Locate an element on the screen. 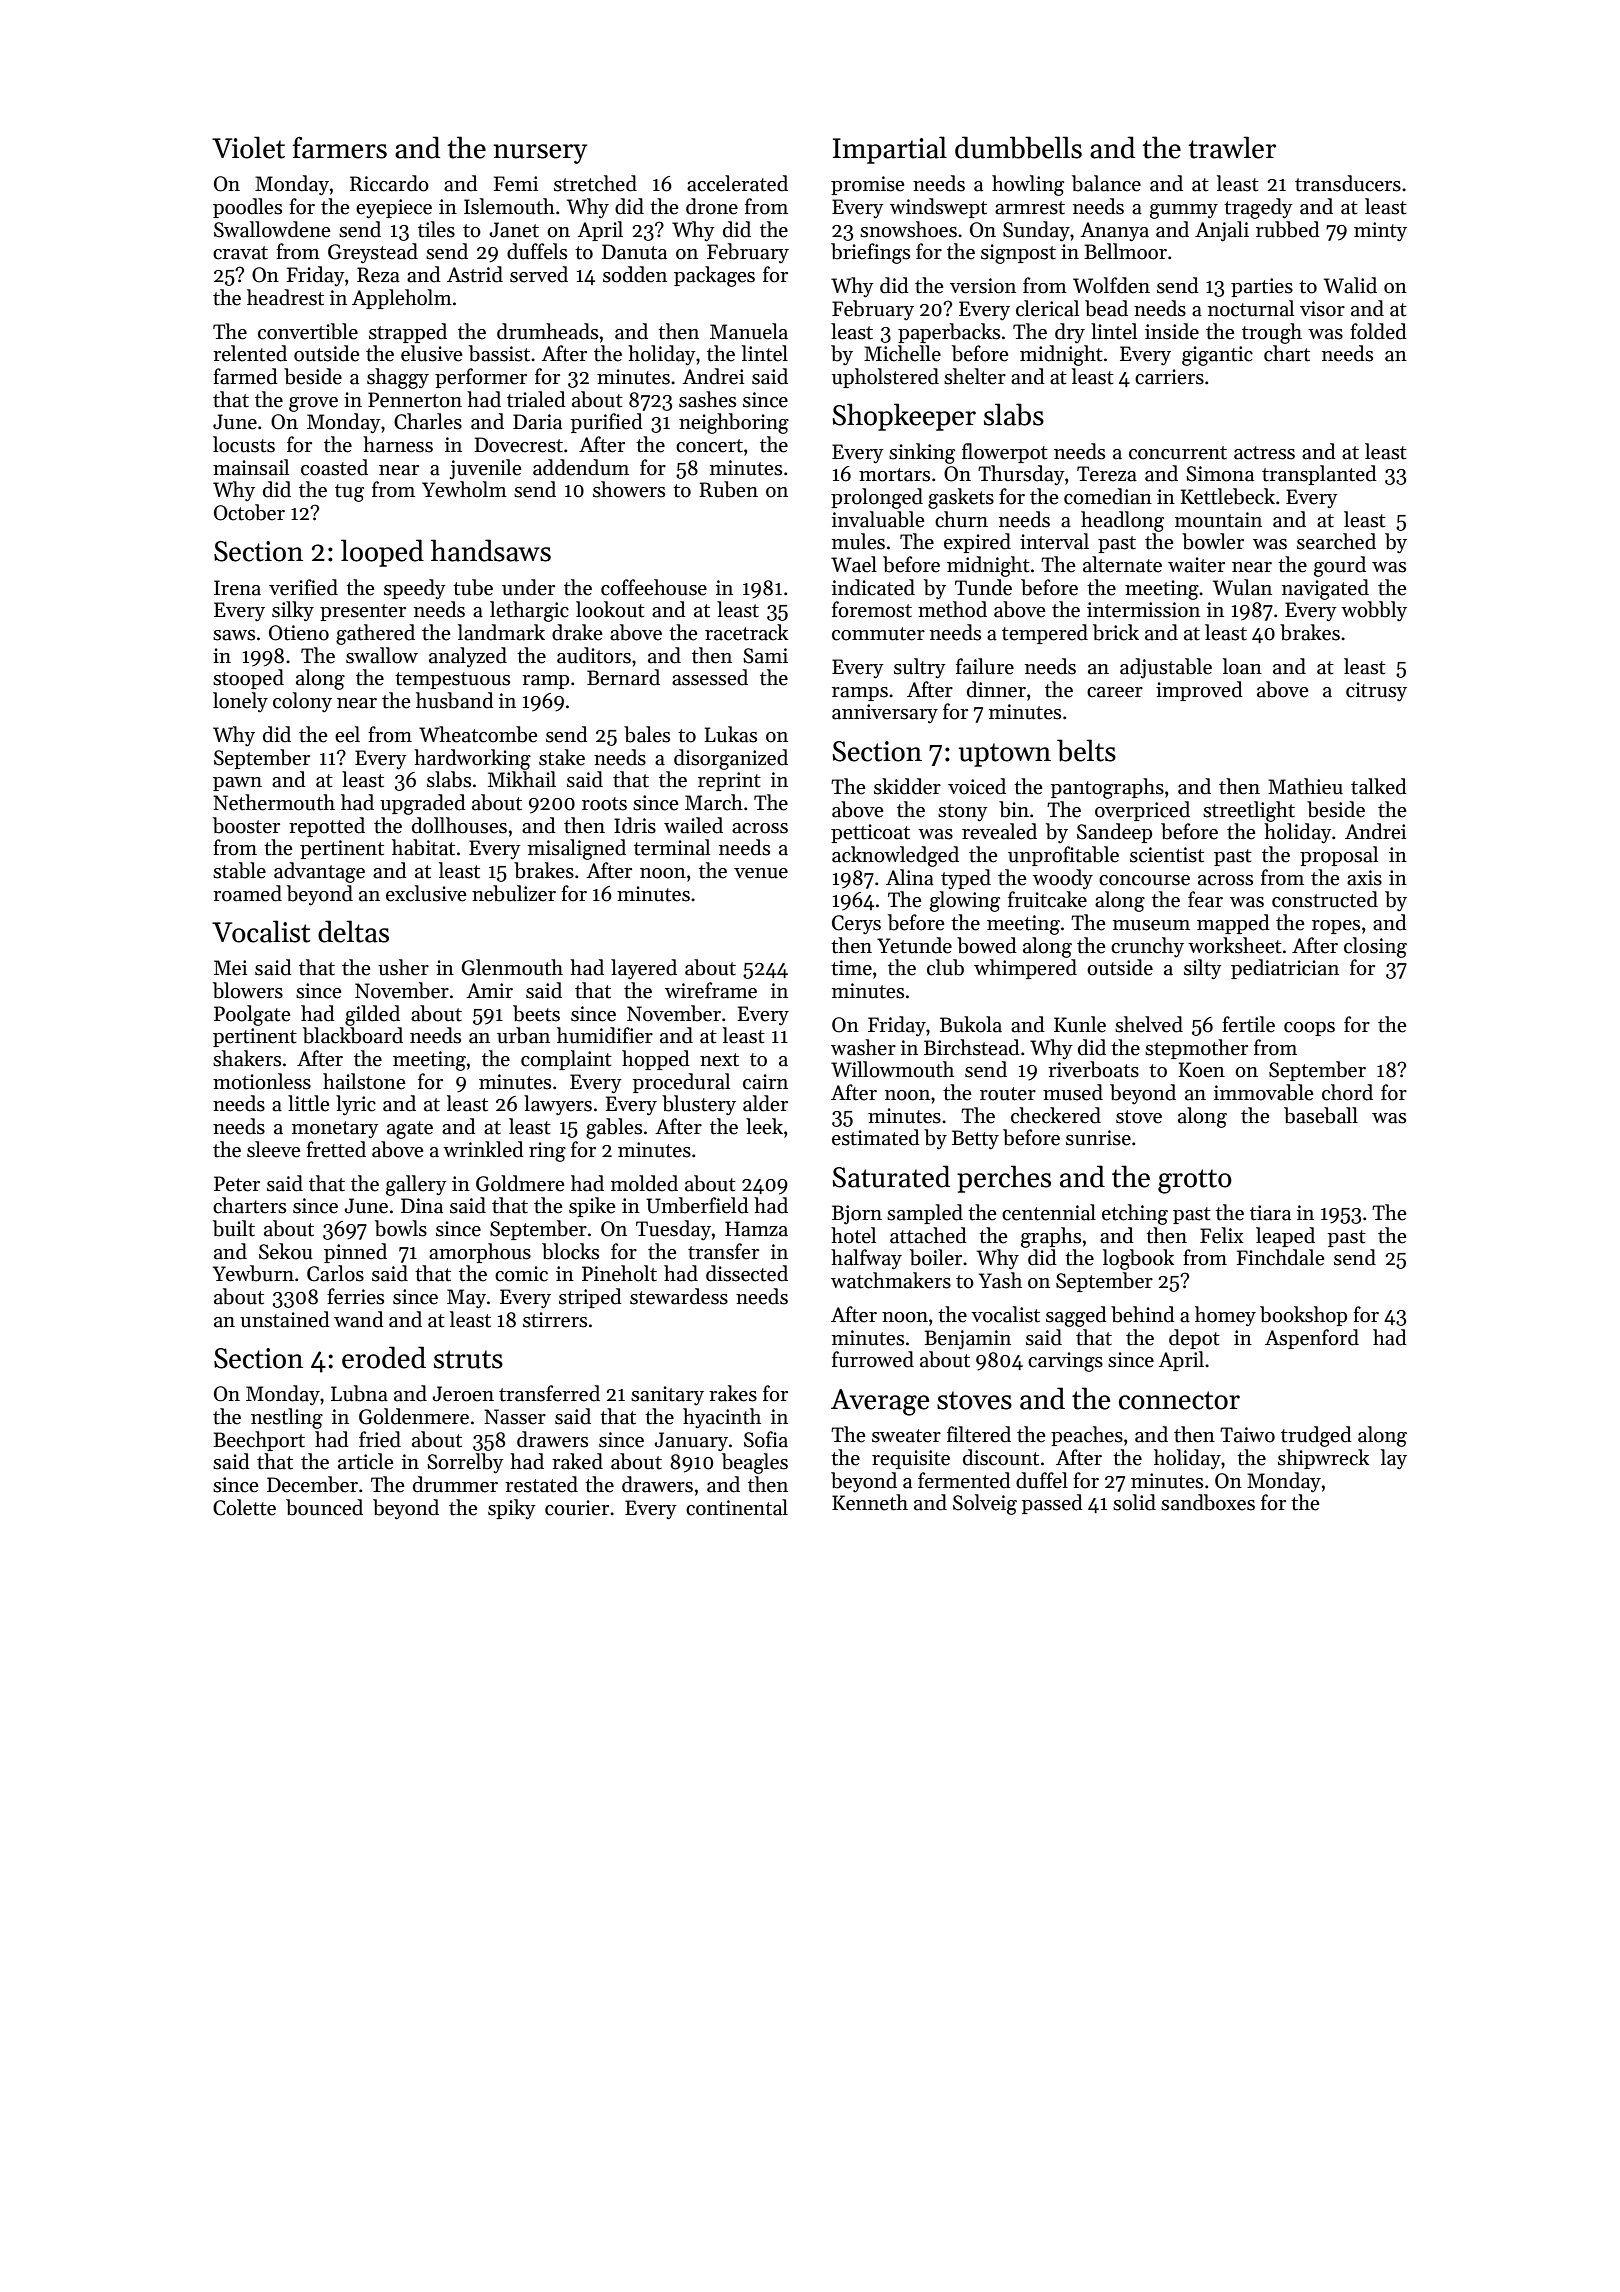  poodles is located at coordinates (247, 208).
